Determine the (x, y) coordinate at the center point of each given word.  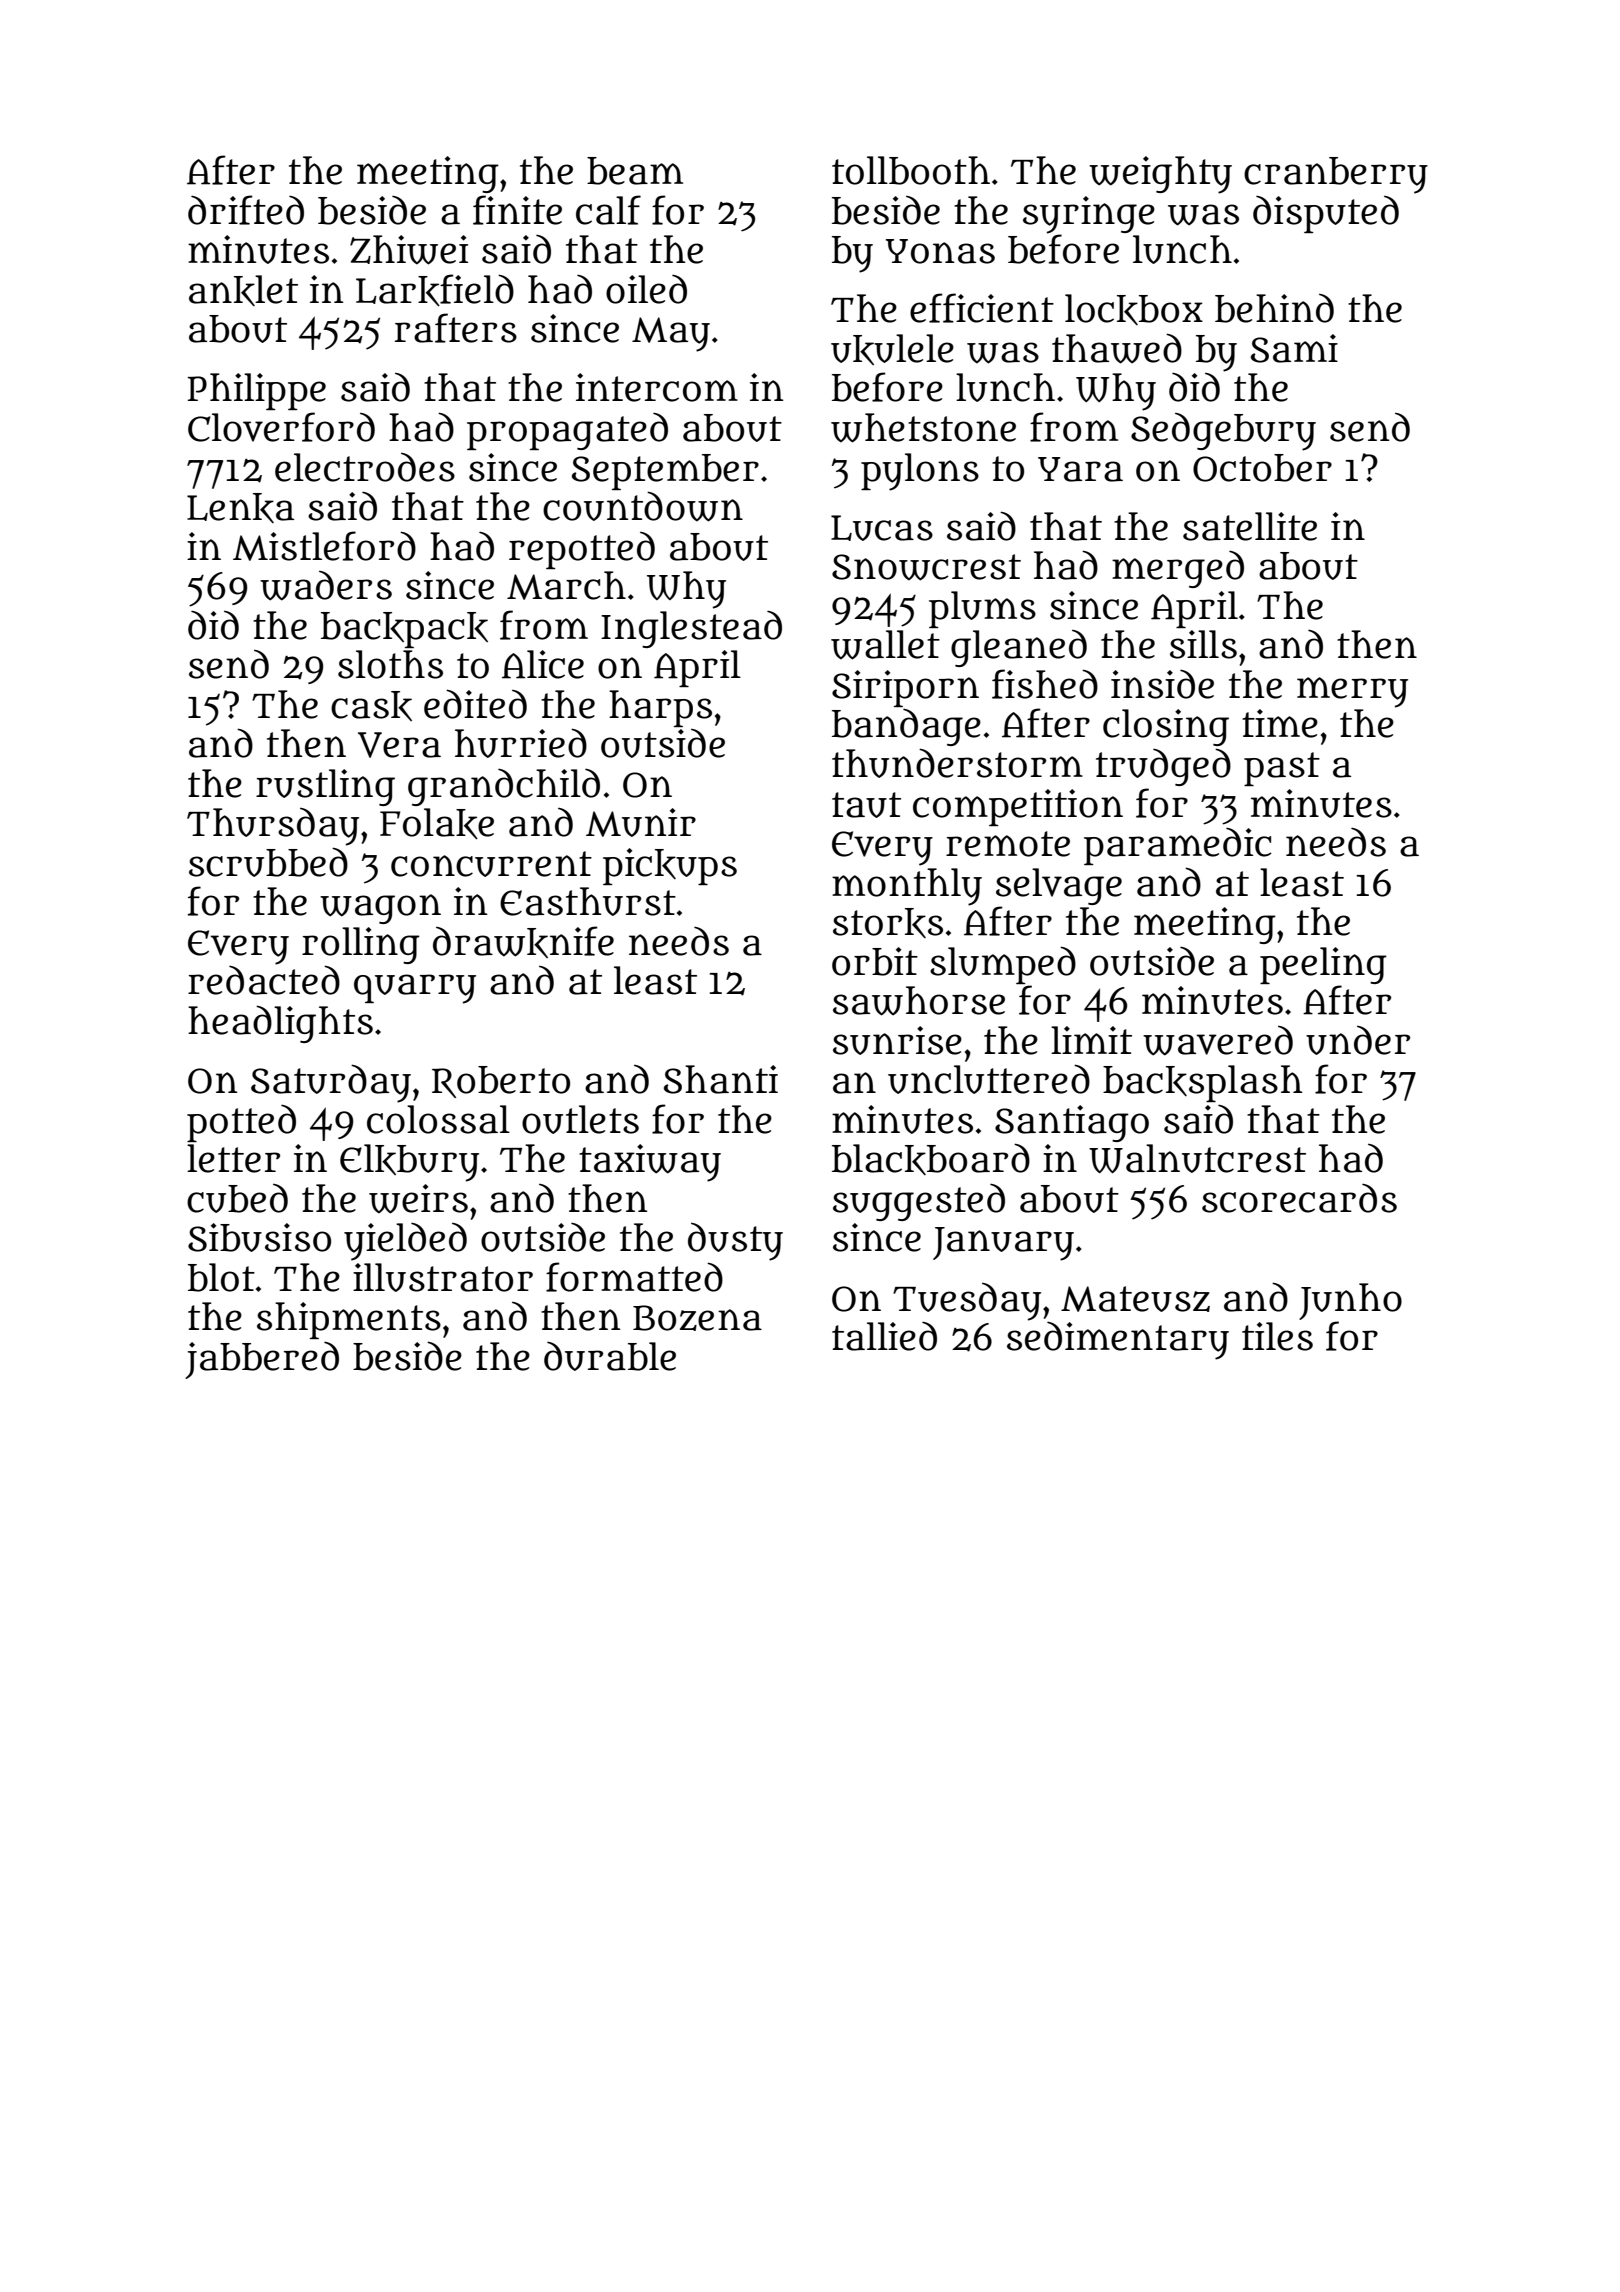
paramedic (1178, 846)
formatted (634, 1277)
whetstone (923, 428)
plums (982, 609)
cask (371, 706)
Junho (1350, 1301)
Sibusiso (259, 1237)
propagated (567, 431)
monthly (907, 887)
